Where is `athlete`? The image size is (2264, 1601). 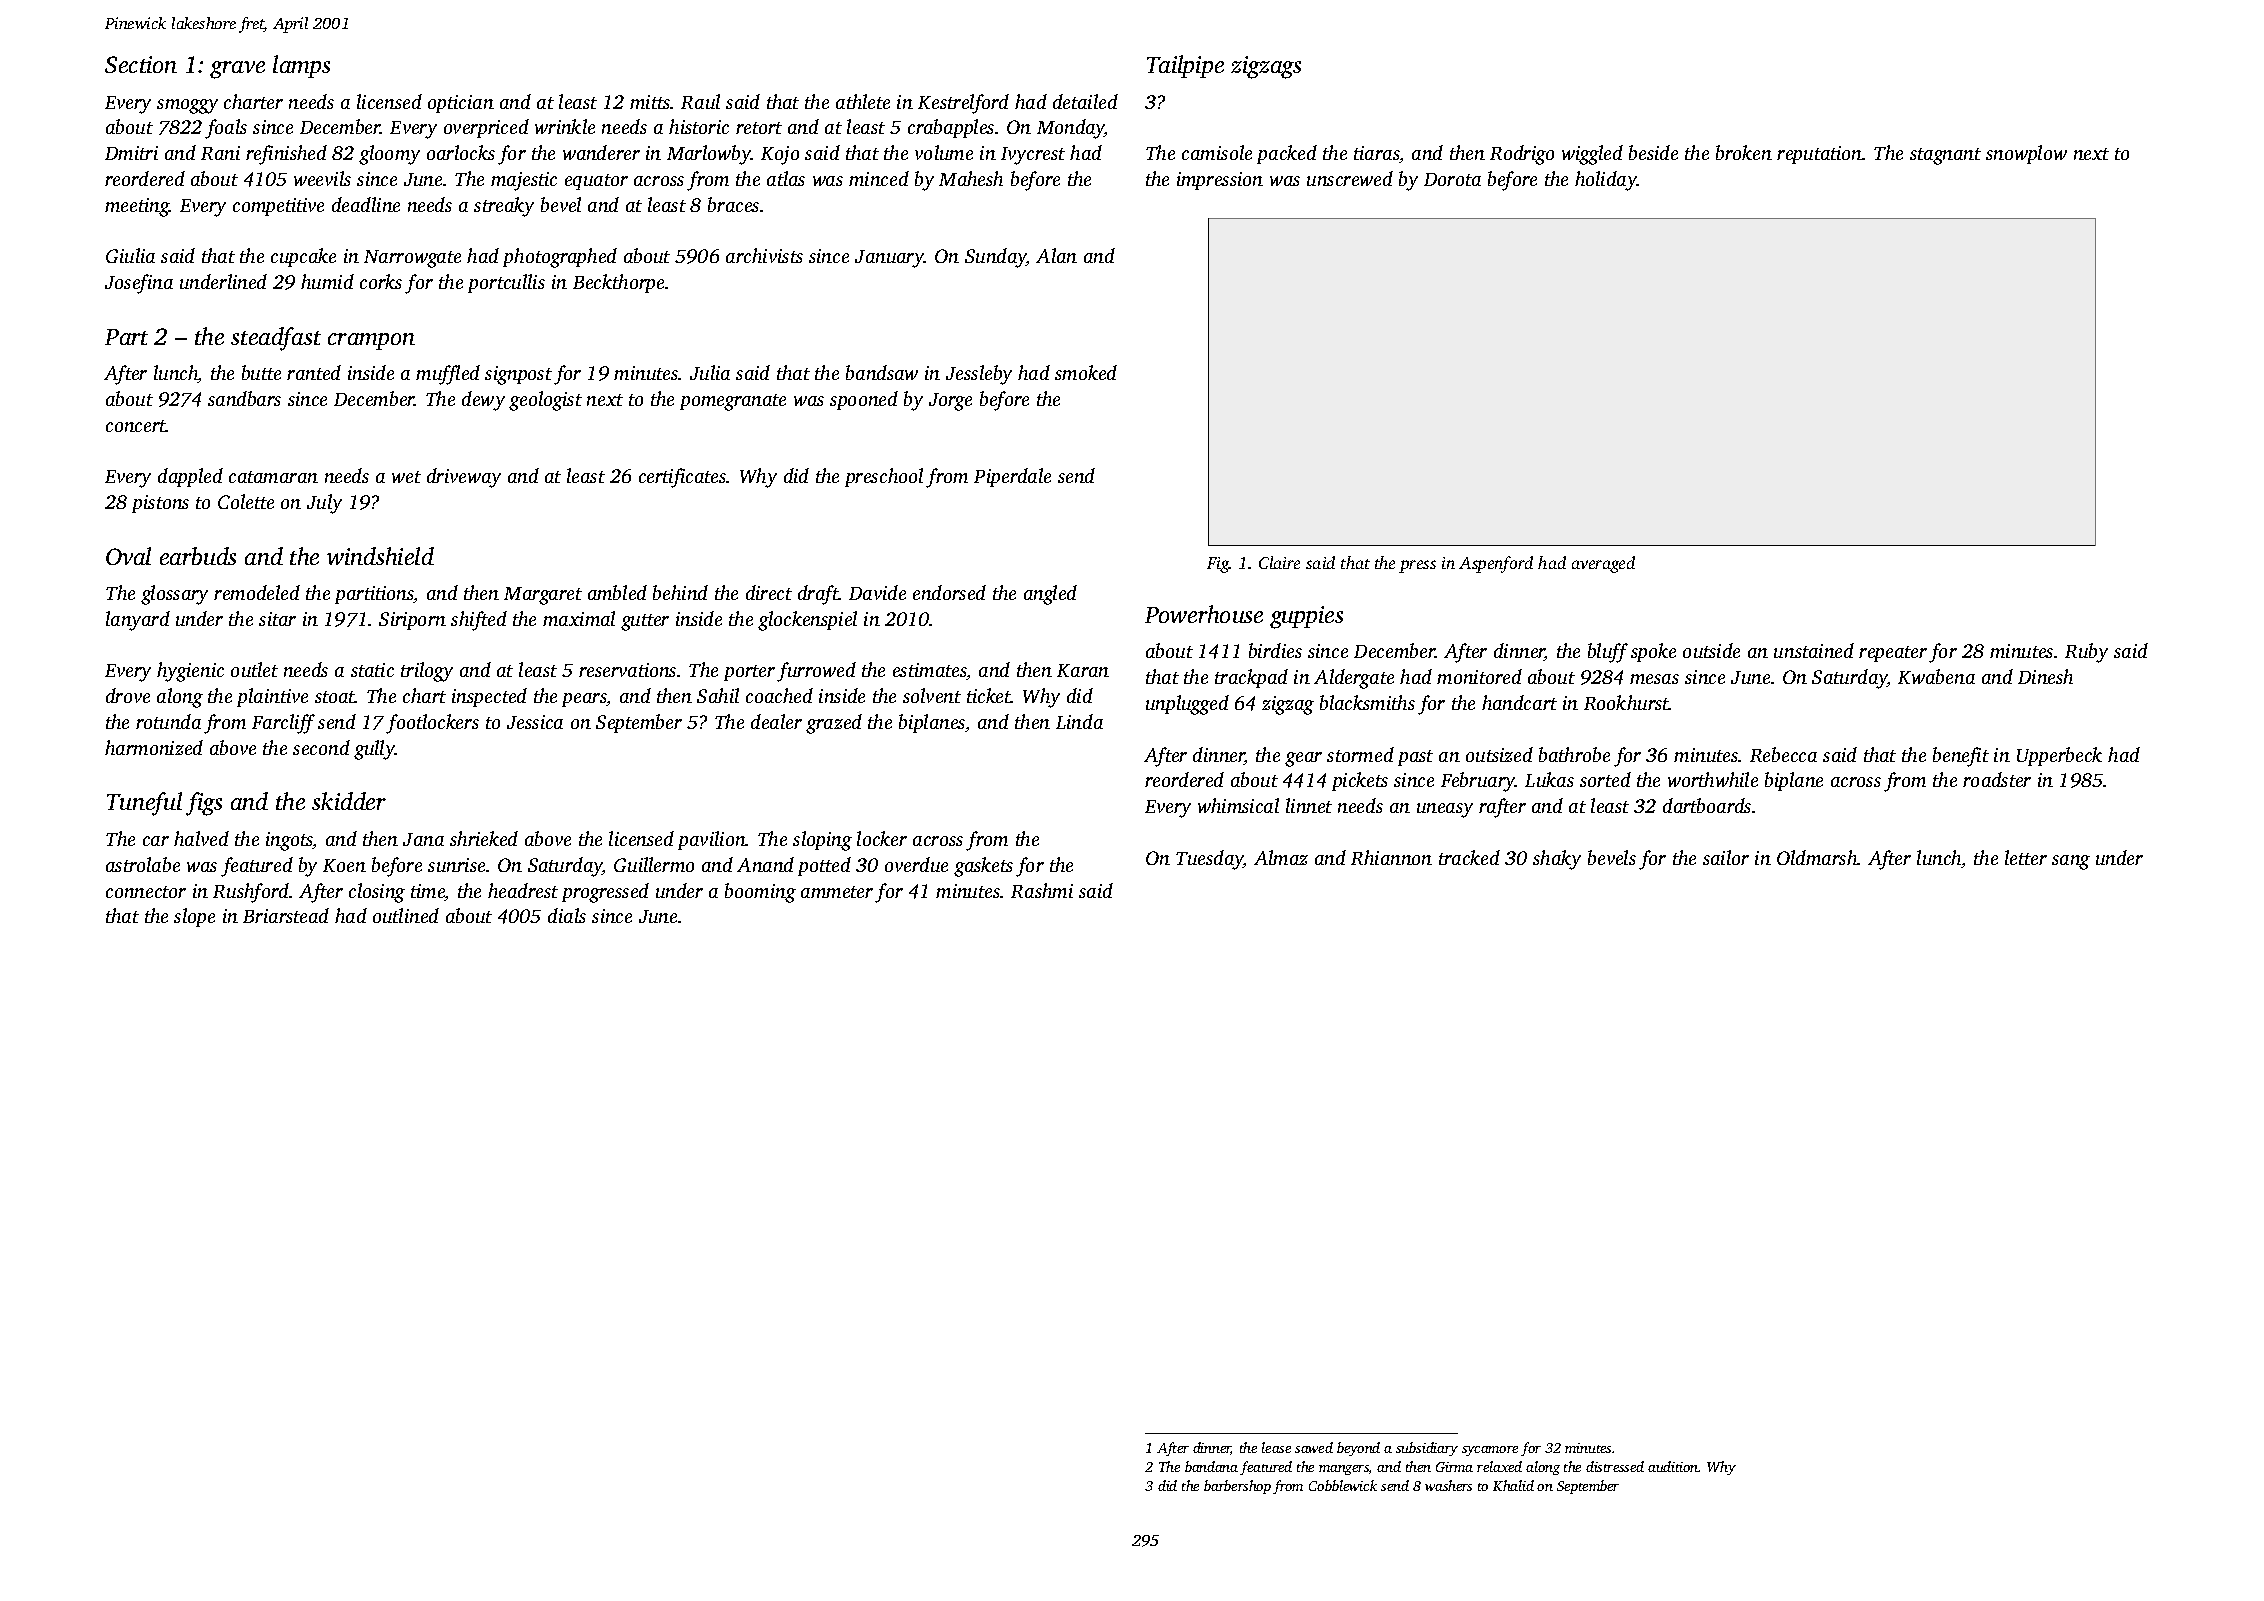 athlete is located at coordinates (863, 101).
